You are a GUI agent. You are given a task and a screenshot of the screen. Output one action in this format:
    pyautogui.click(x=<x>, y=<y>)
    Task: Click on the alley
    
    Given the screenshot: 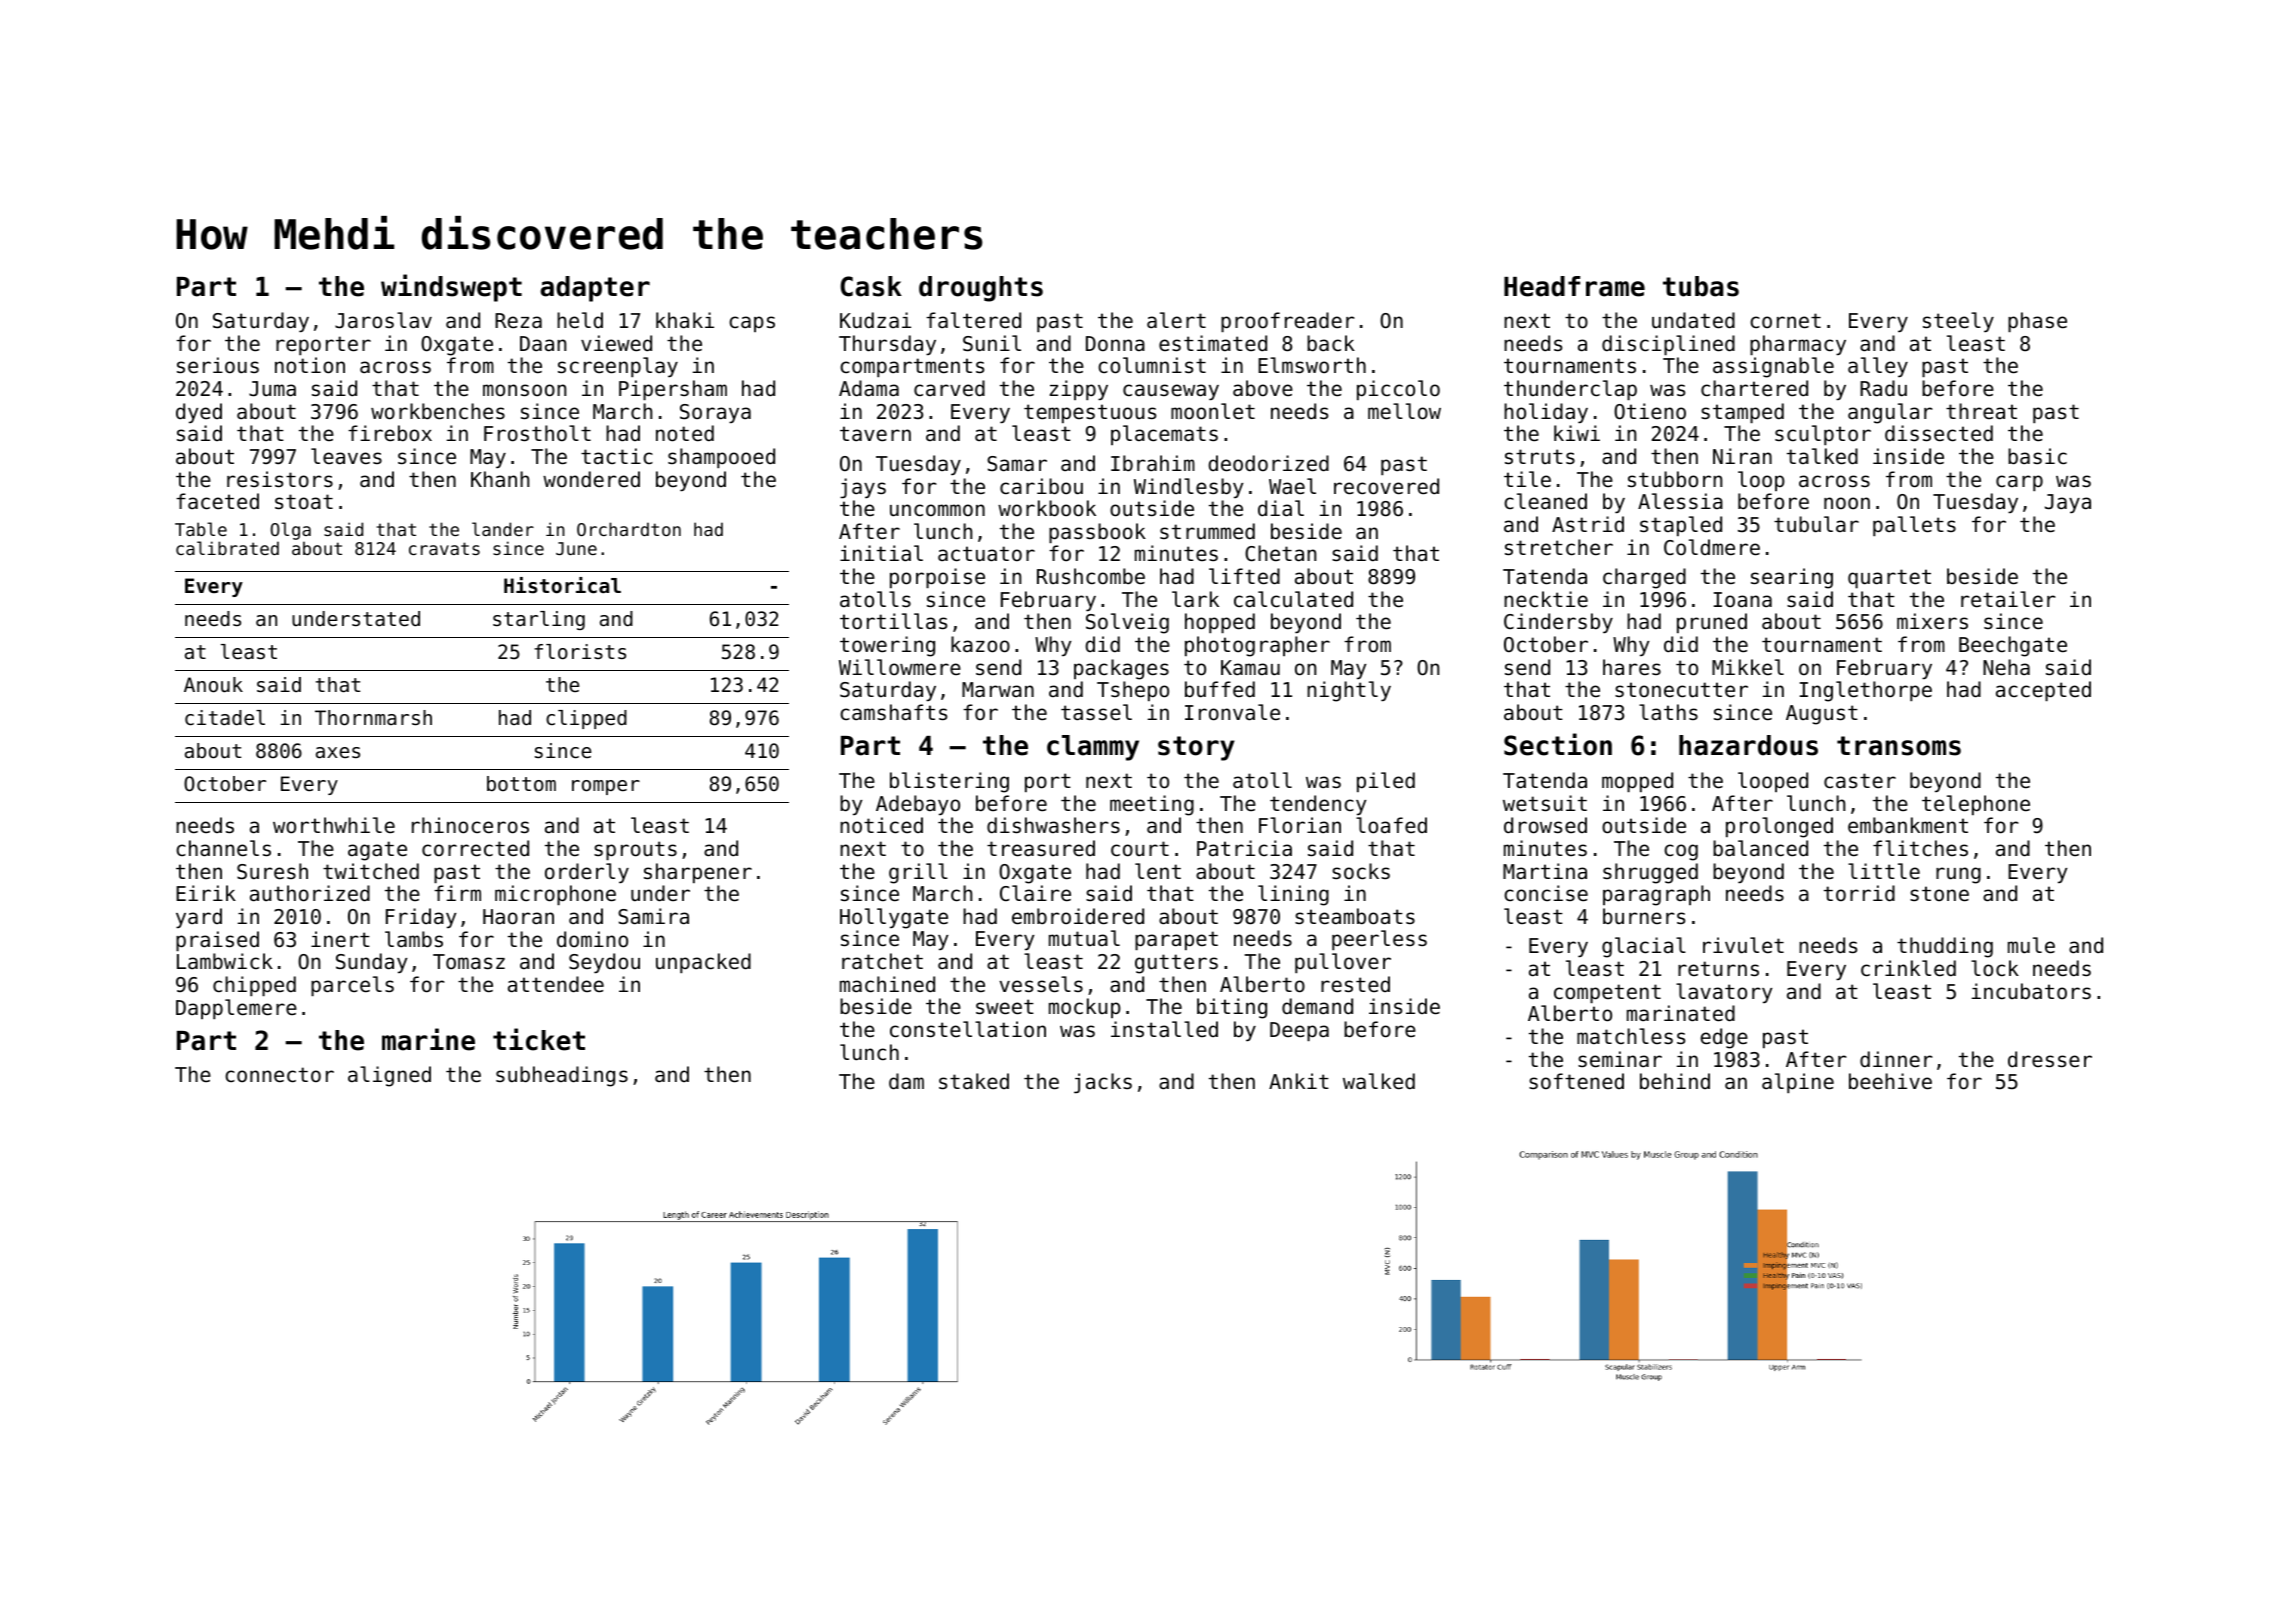 What is the action you would take?
    pyautogui.click(x=1878, y=367)
